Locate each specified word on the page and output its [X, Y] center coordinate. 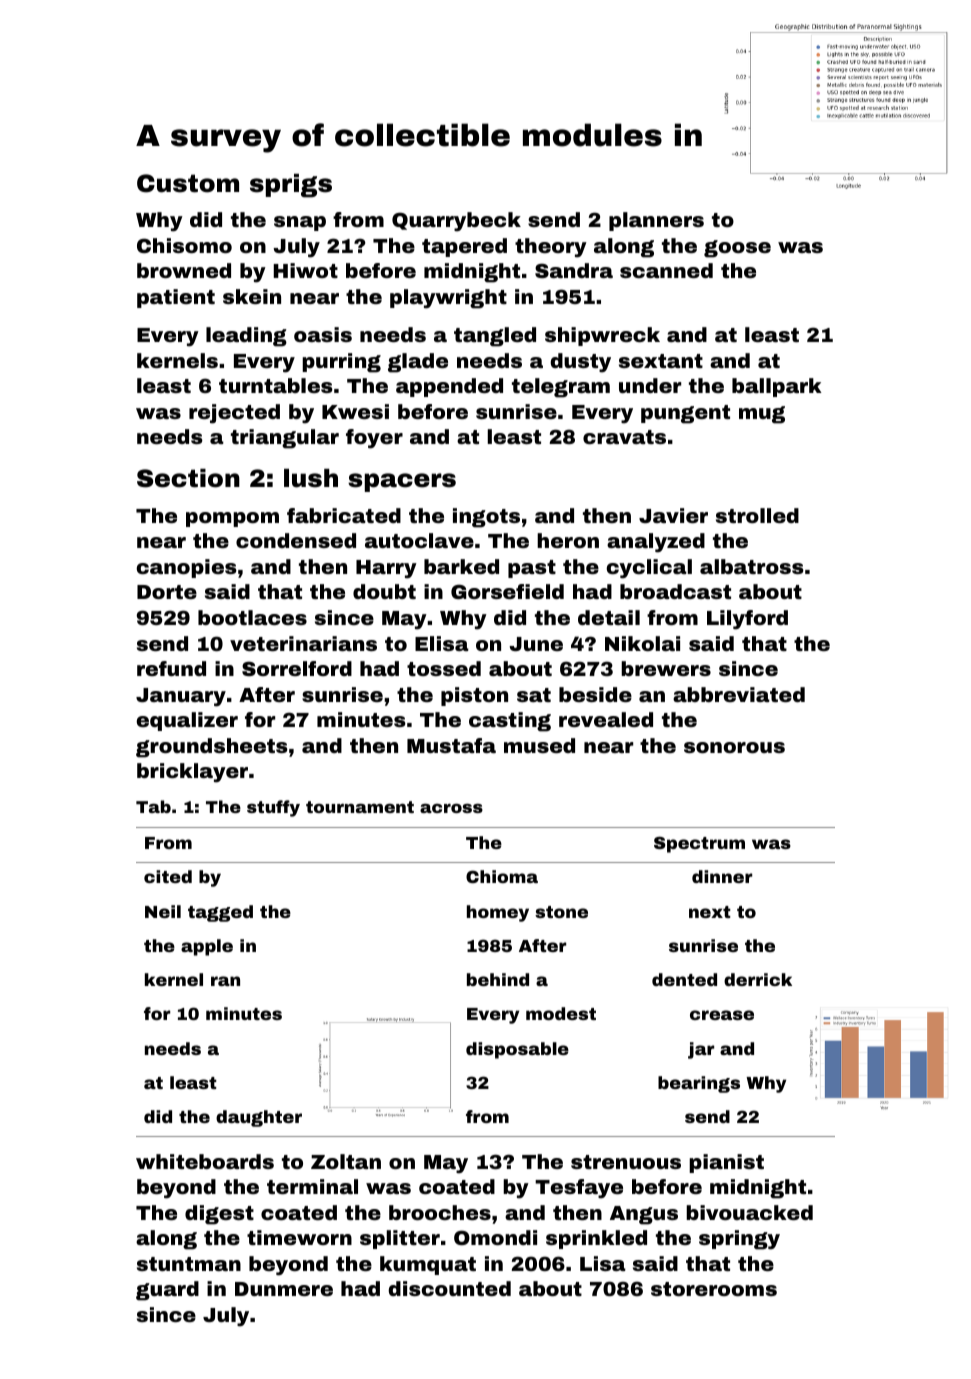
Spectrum [699, 844]
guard [167, 1291]
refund [171, 668]
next [710, 912]
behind [498, 979]
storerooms [714, 1289]
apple [207, 947]
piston [474, 696]
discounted [449, 1288]
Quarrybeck [456, 222]
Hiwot [306, 270]
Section [188, 478]
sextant [661, 361]
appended [449, 387]
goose [737, 249]
